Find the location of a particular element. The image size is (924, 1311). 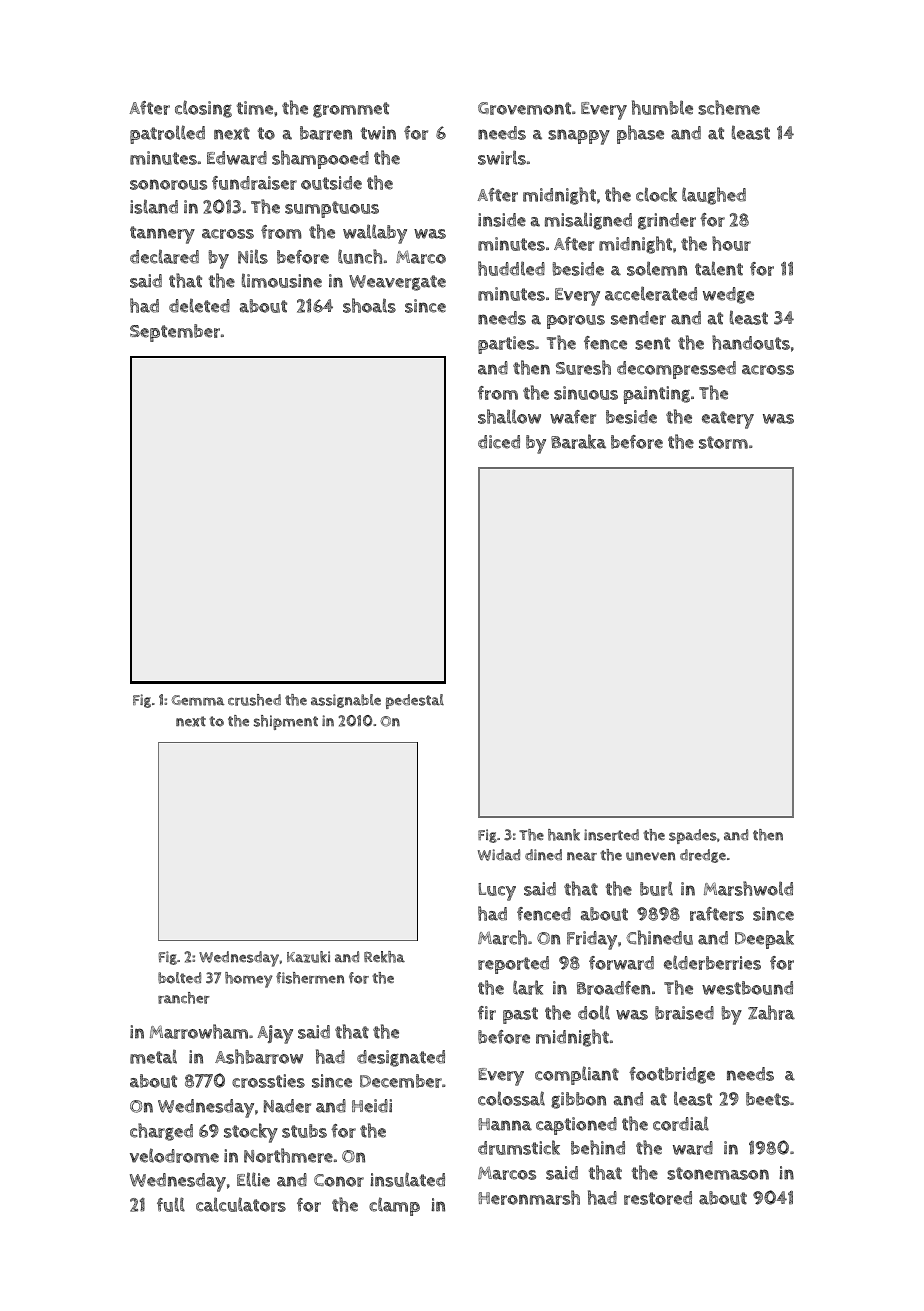

insulated is located at coordinates (407, 1179).
